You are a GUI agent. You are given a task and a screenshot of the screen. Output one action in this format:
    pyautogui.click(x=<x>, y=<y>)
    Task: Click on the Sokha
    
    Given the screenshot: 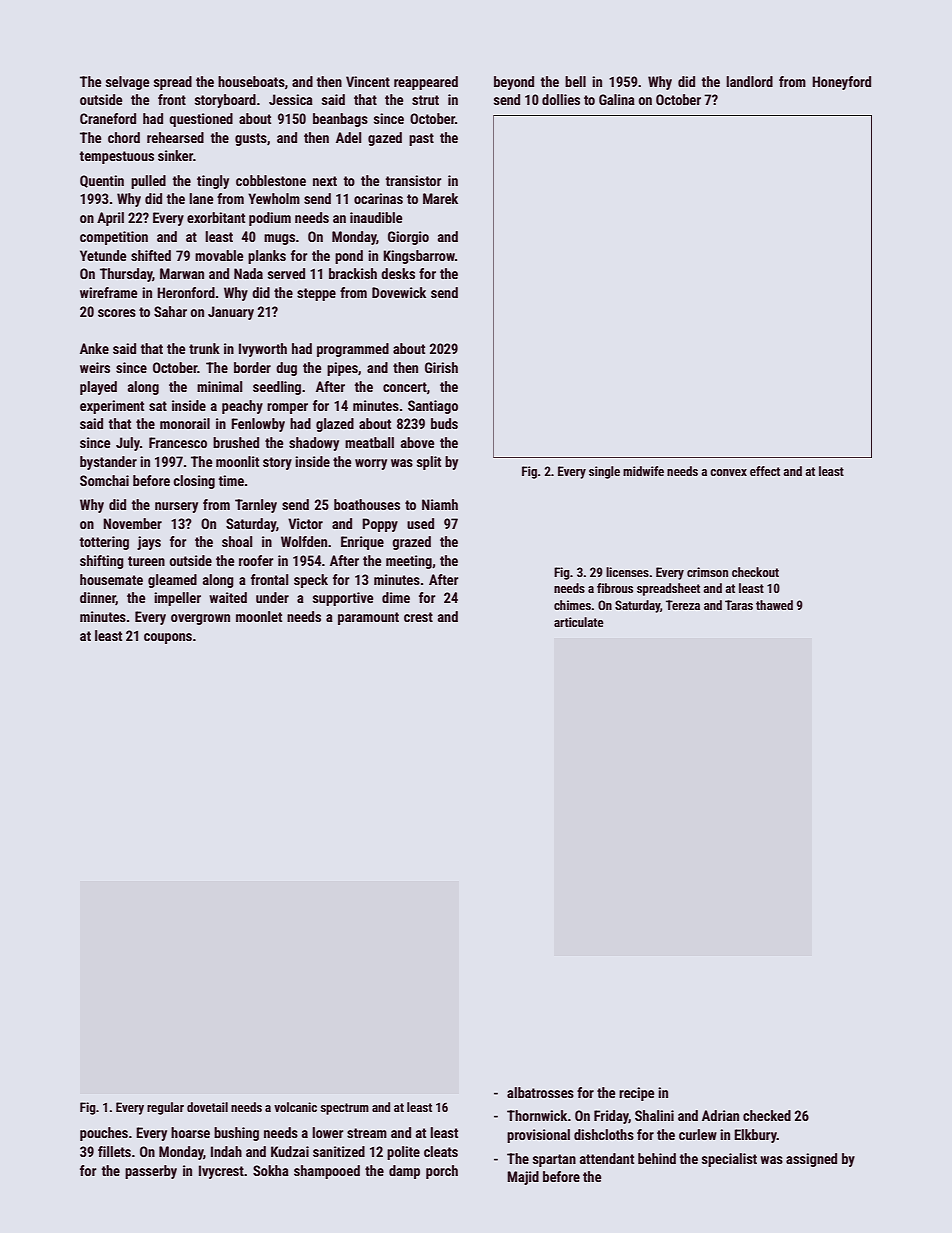 What is the action you would take?
    pyautogui.click(x=271, y=1170)
